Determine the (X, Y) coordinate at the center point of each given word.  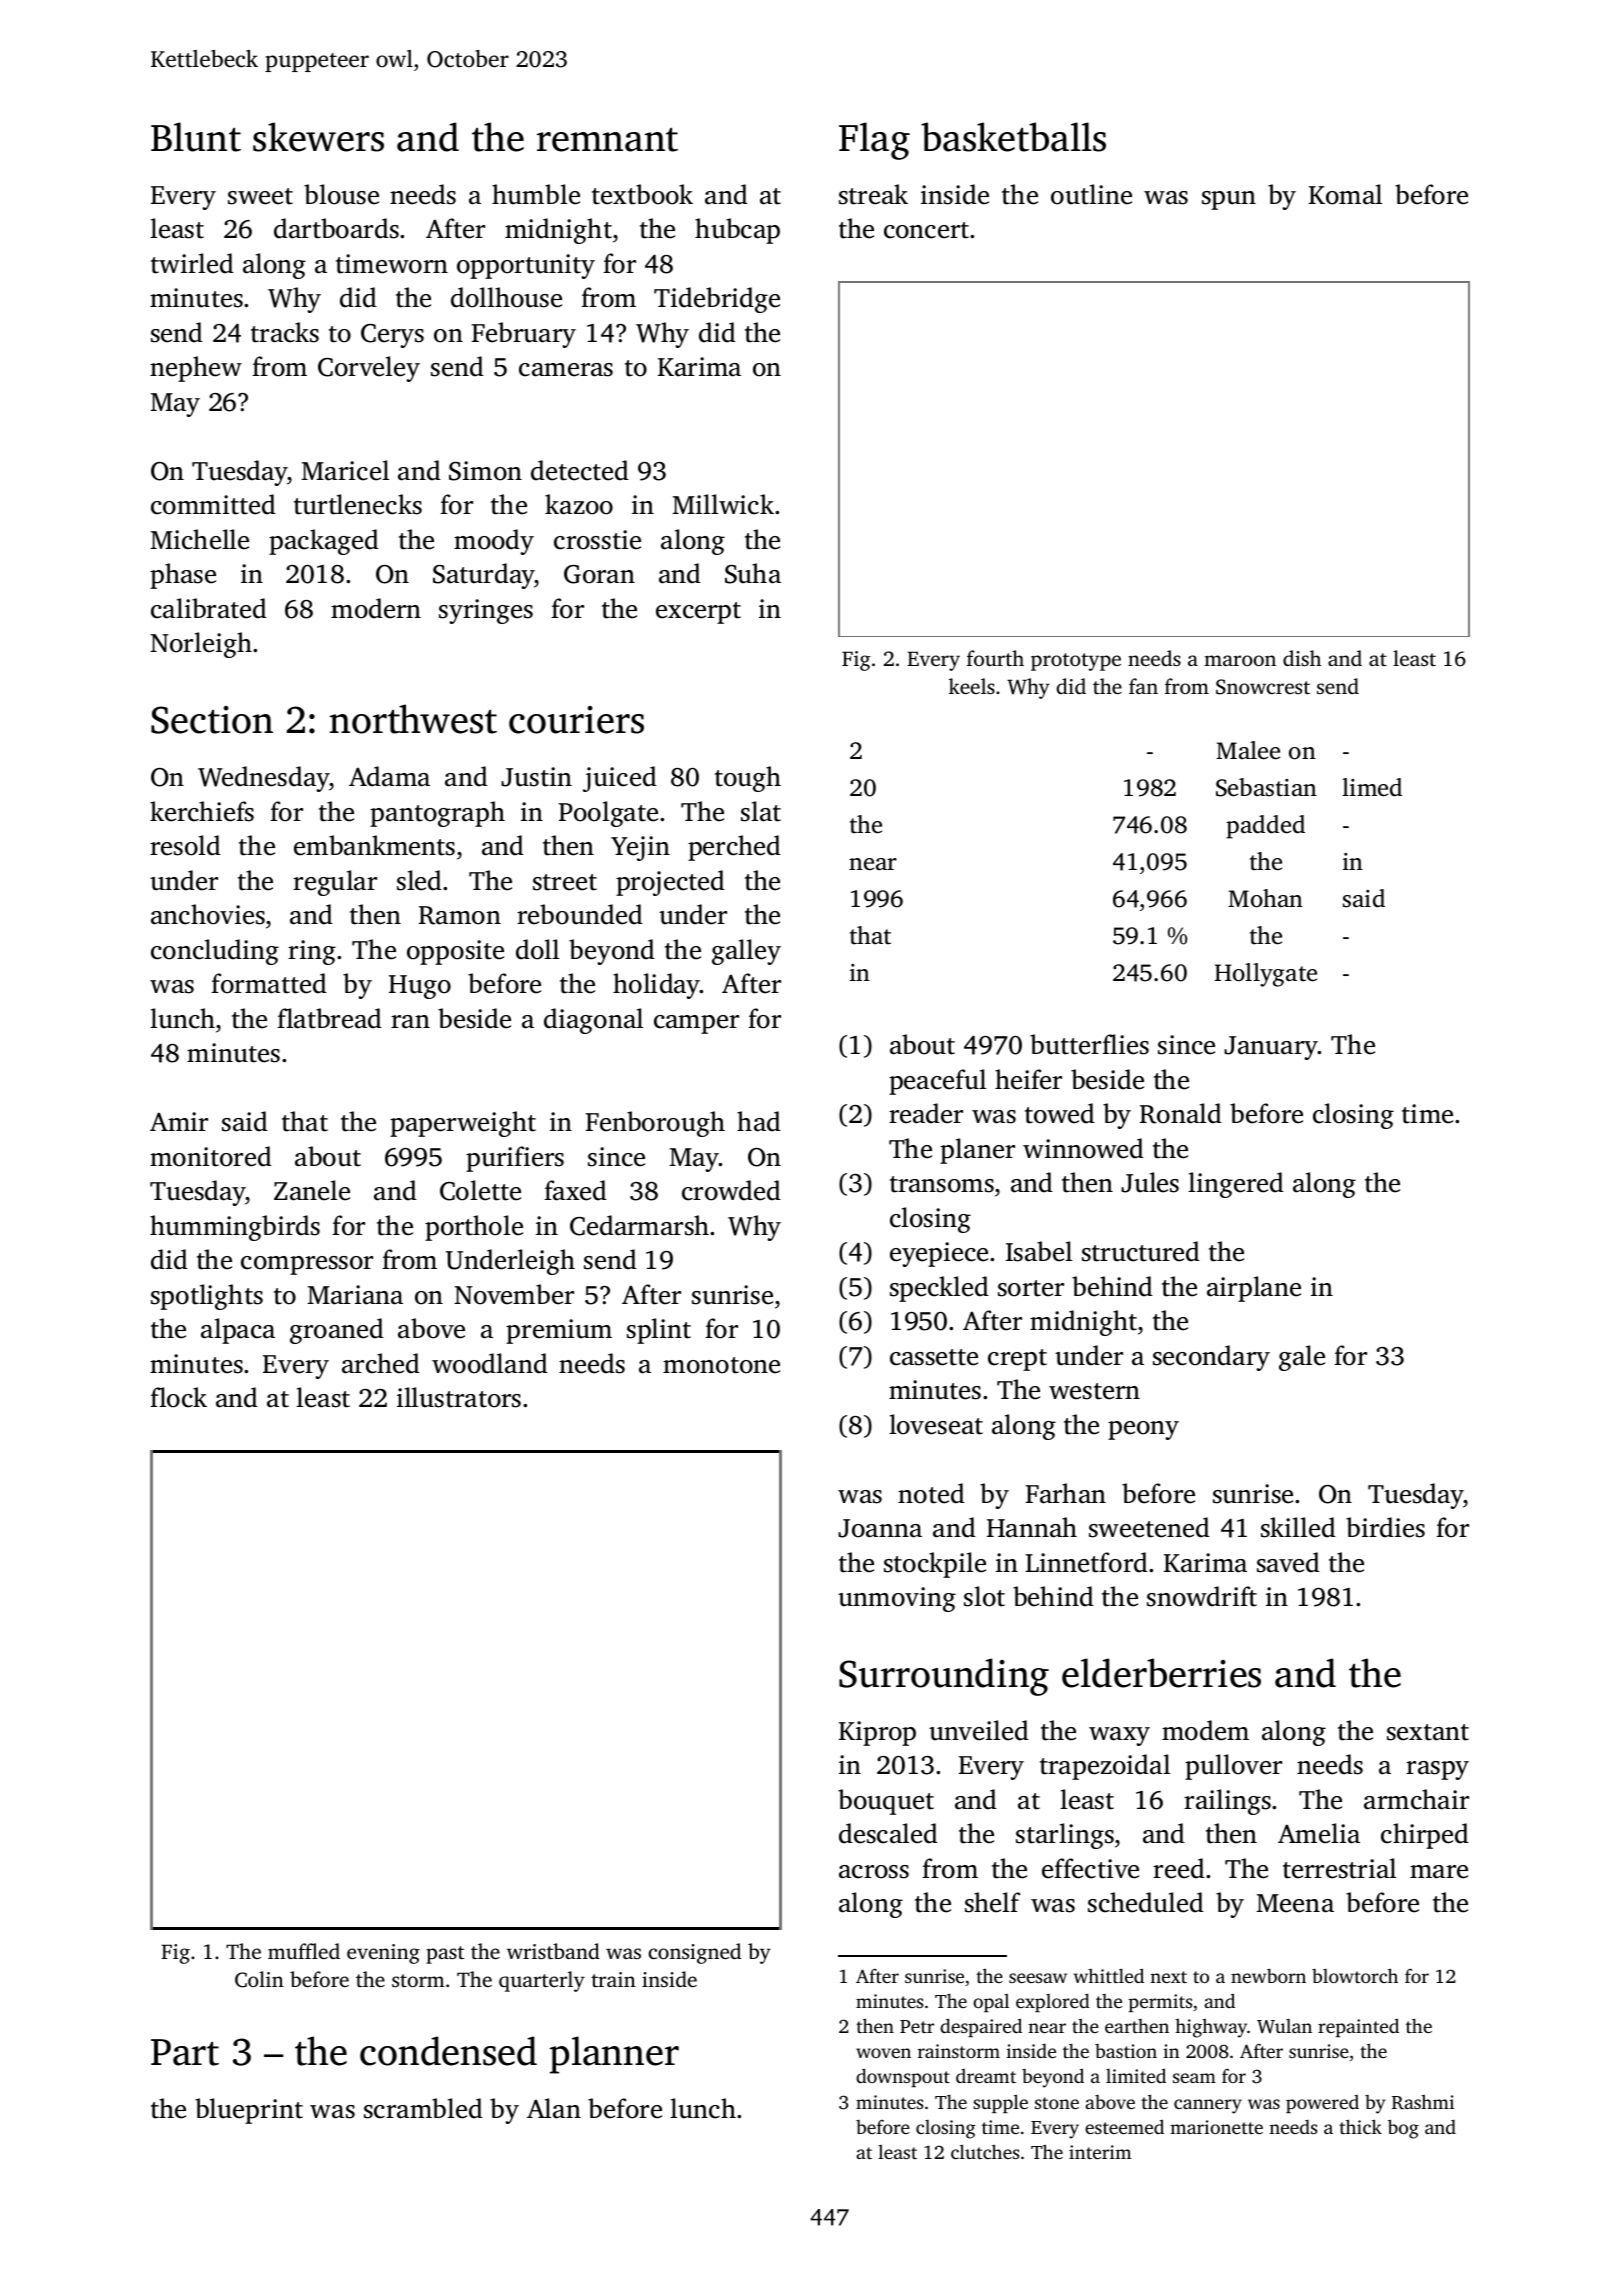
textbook (642, 194)
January (1271, 1048)
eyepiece (939, 1254)
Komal (1345, 194)
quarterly (542, 1981)
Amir (179, 1121)
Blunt (196, 137)
